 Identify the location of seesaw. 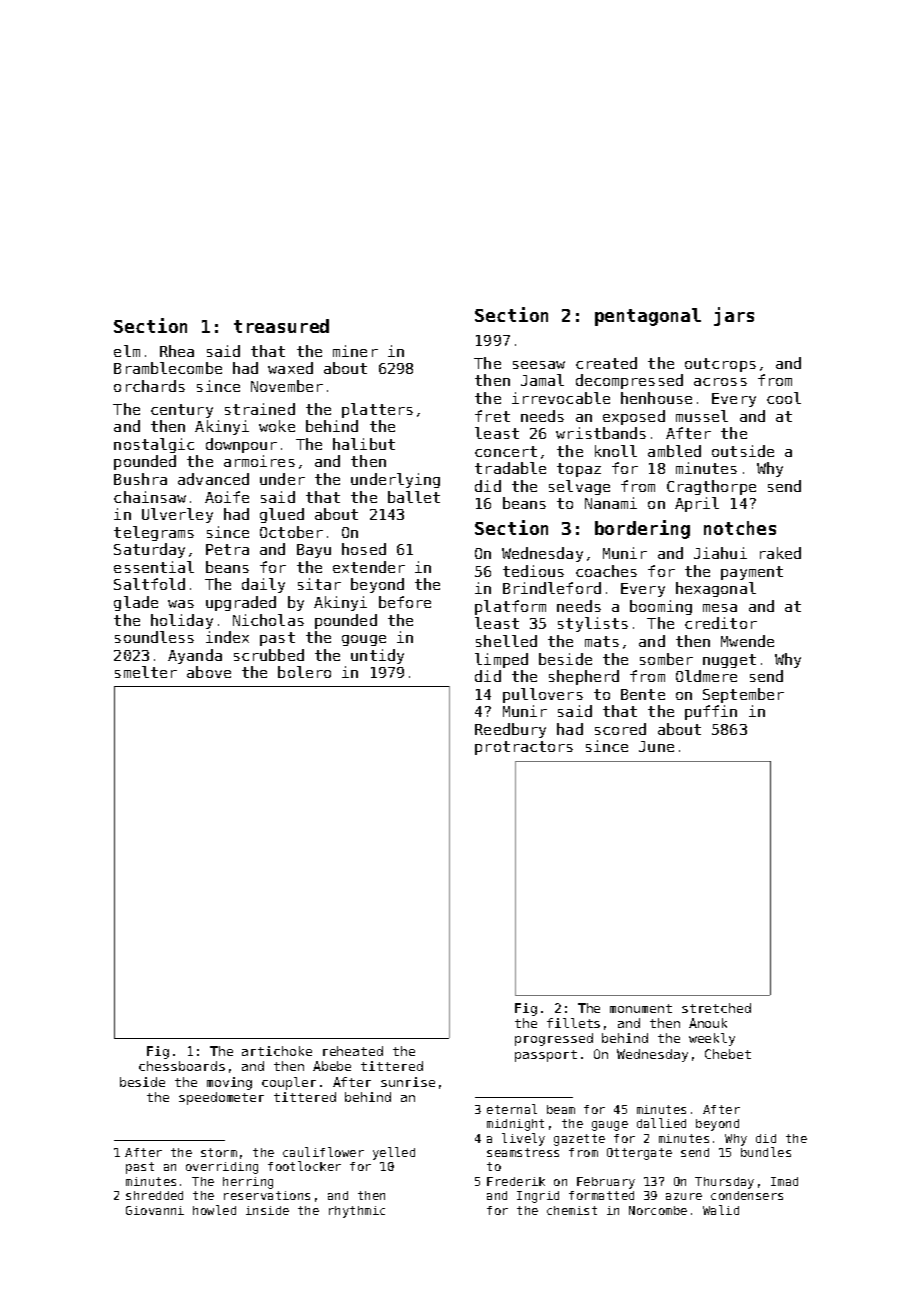
(539, 365).
